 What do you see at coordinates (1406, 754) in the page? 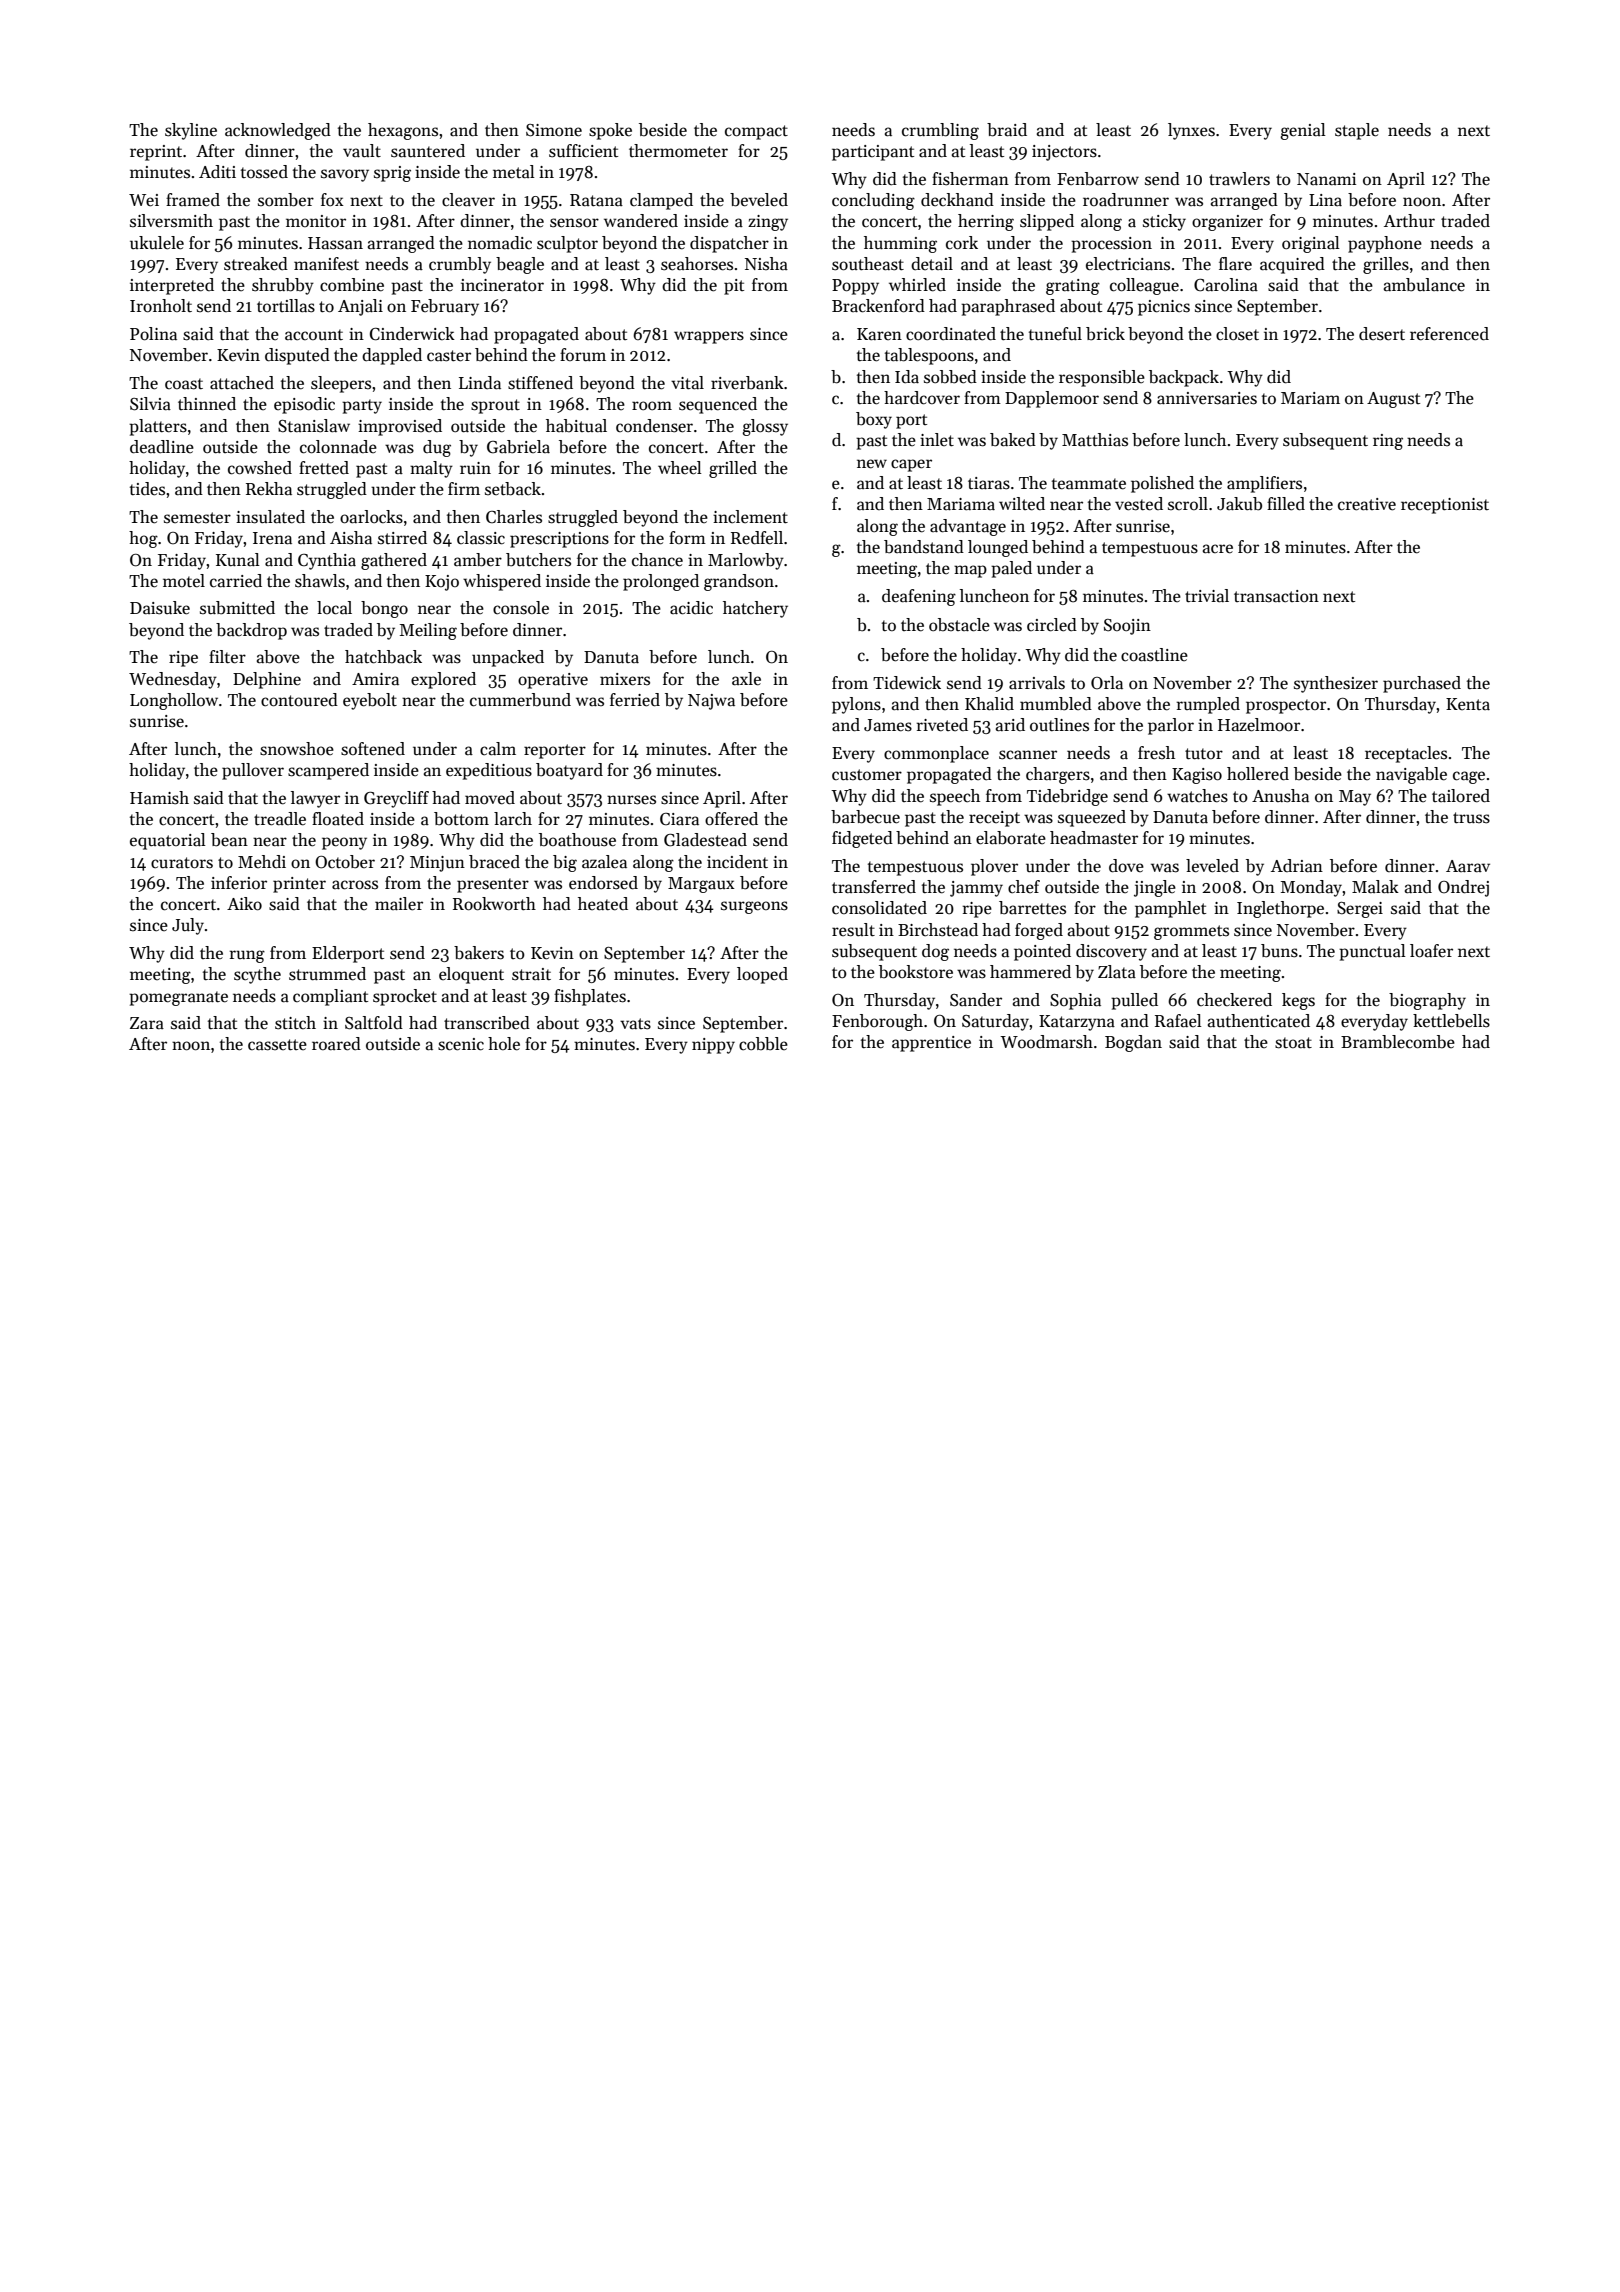
I see `receptacles` at bounding box center [1406, 754].
